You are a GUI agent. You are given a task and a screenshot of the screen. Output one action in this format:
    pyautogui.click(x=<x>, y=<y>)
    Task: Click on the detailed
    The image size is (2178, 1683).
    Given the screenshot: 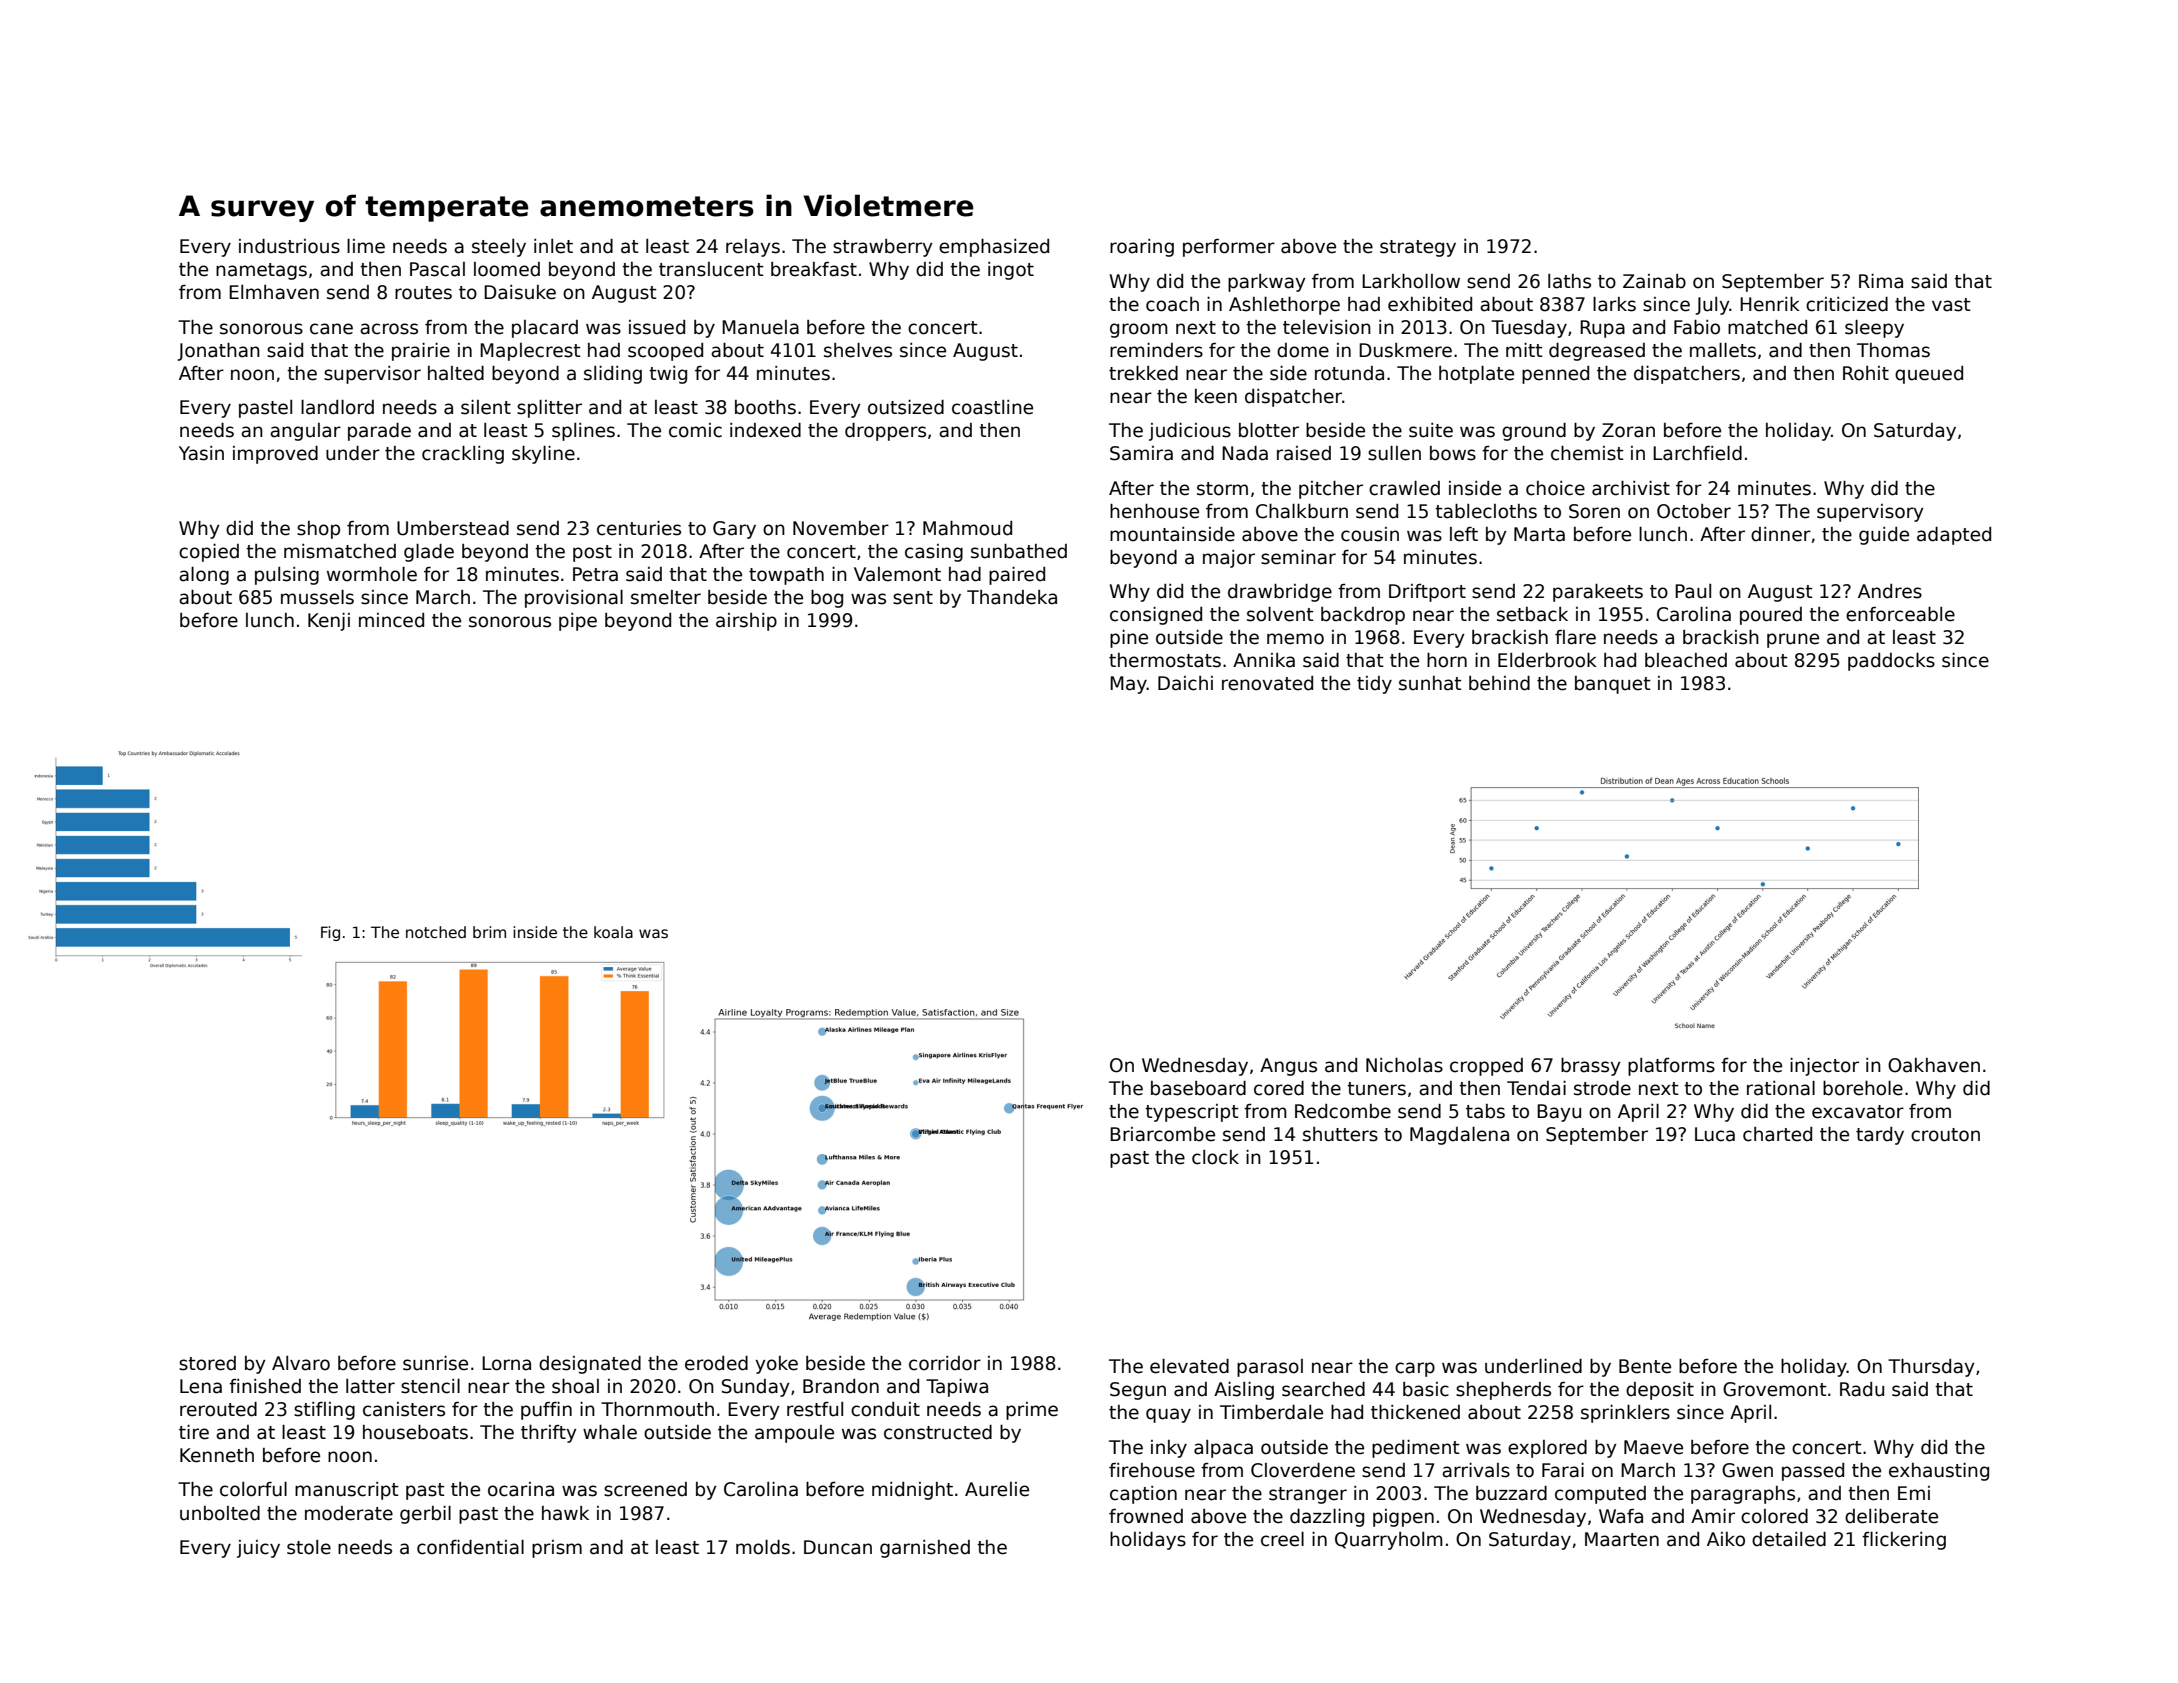 What is the action you would take?
    pyautogui.click(x=1789, y=1539)
